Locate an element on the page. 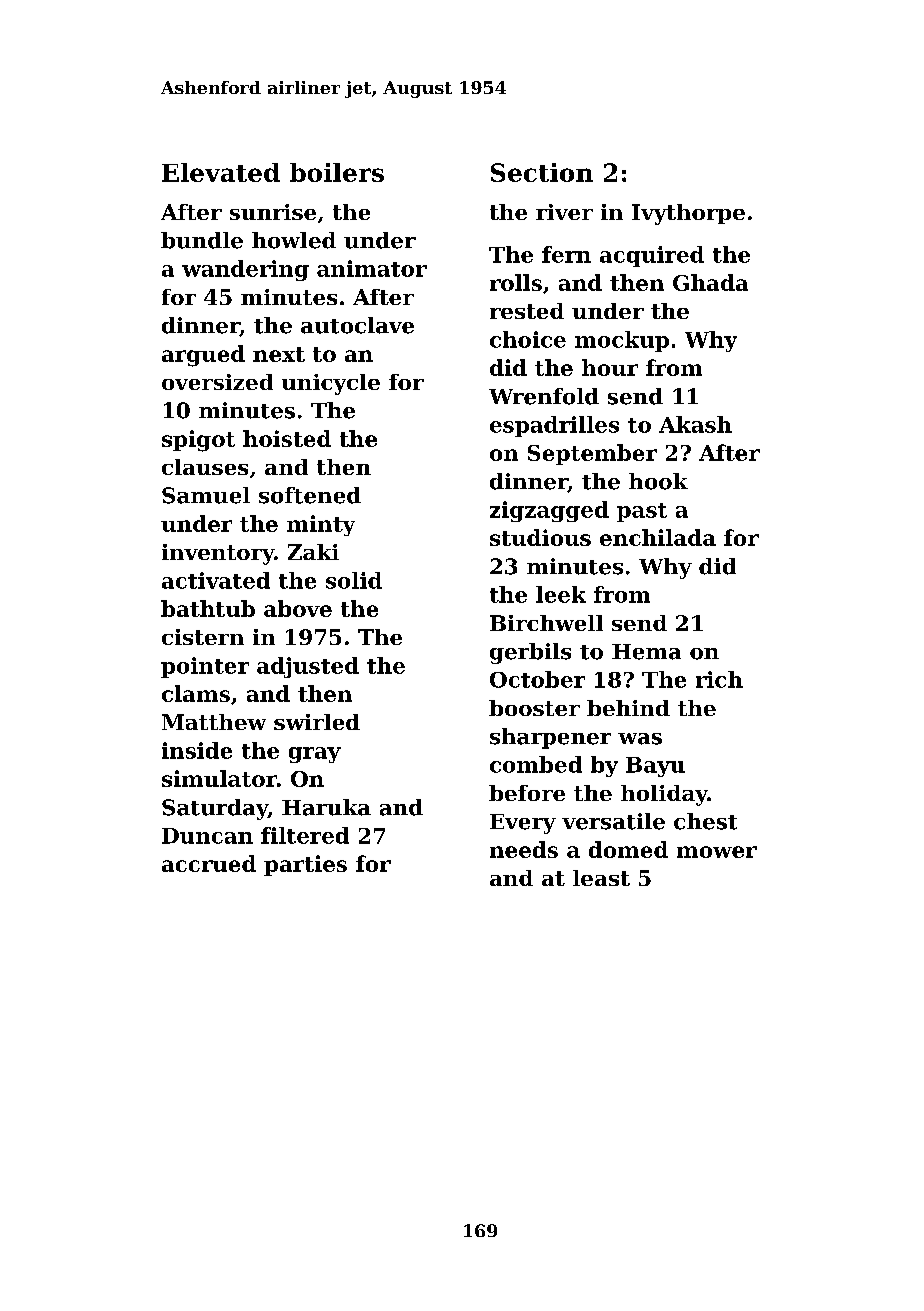  solid is located at coordinates (354, 580).
